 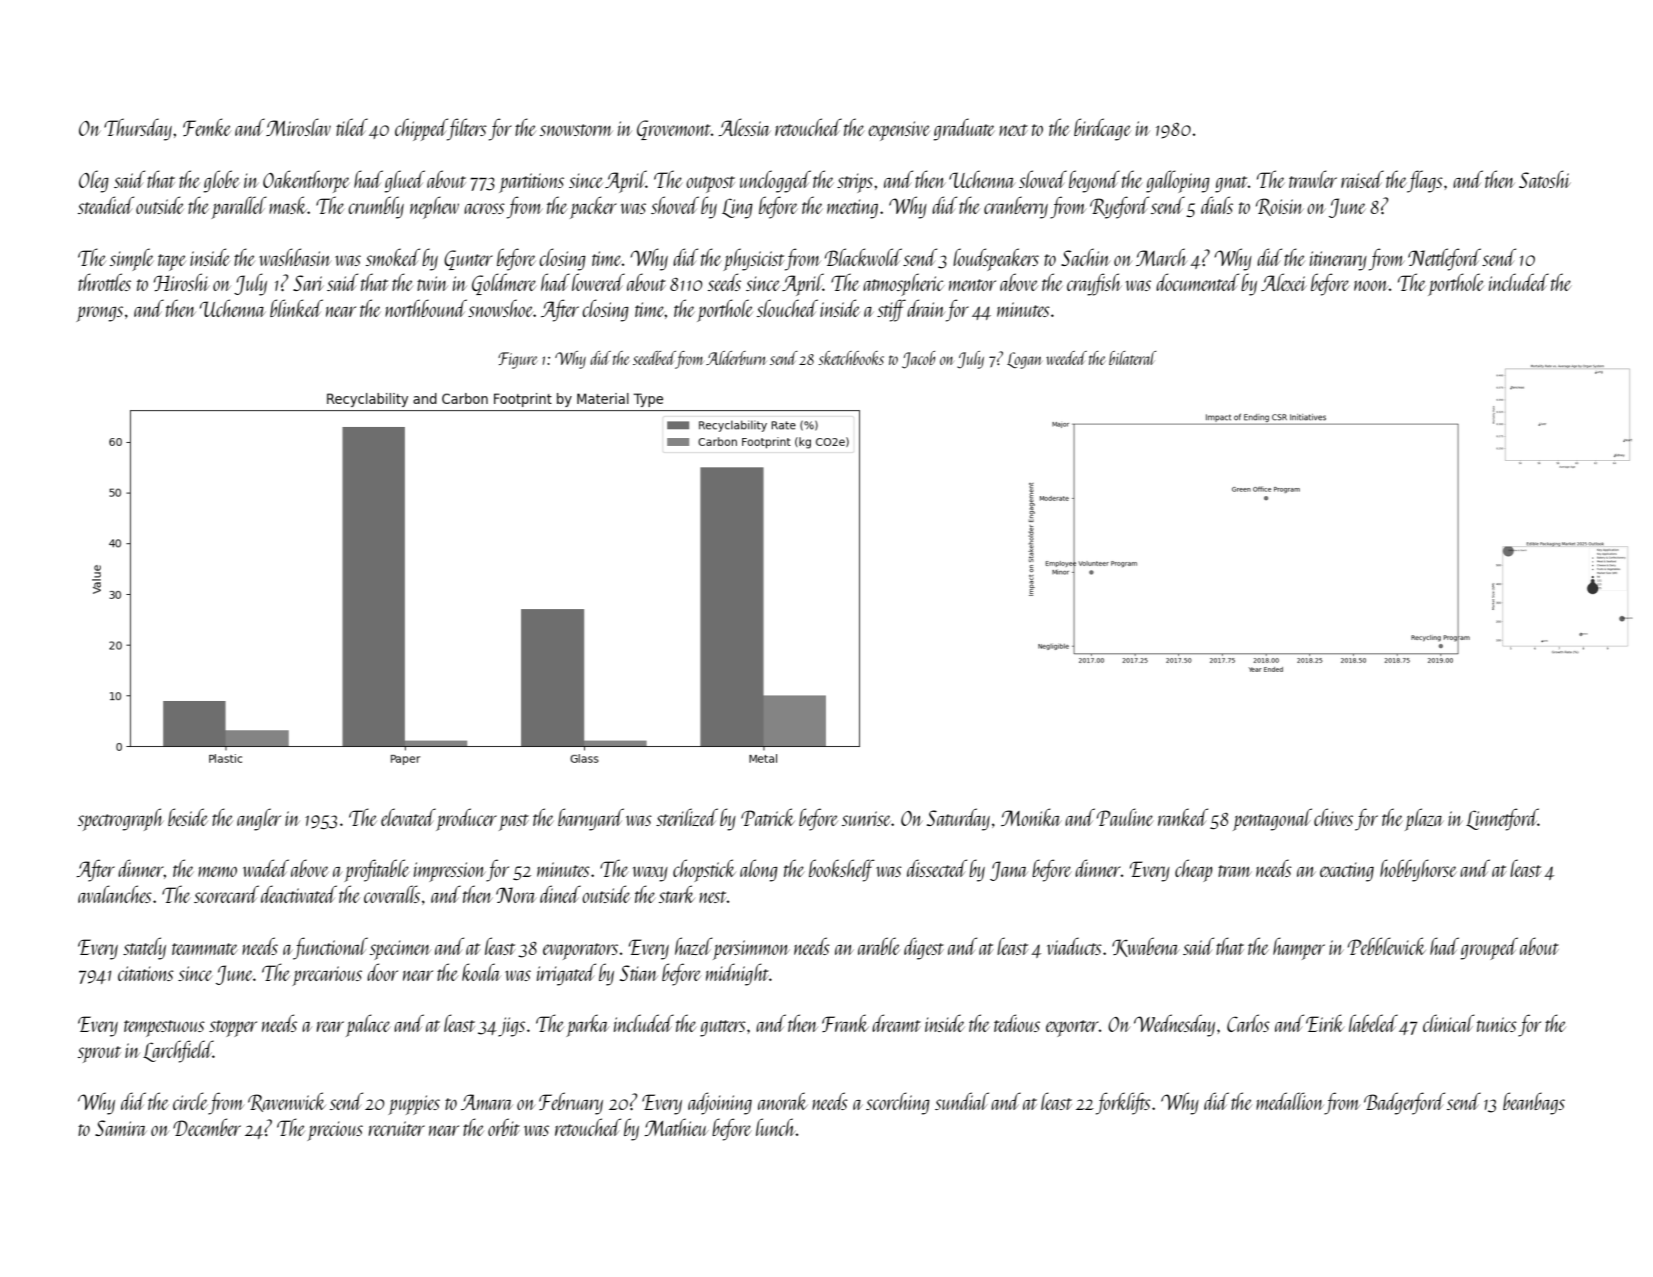 What do you see at coordinates (207, 127) in the document?
I see `Femke` at bounding box center [207, 127].
